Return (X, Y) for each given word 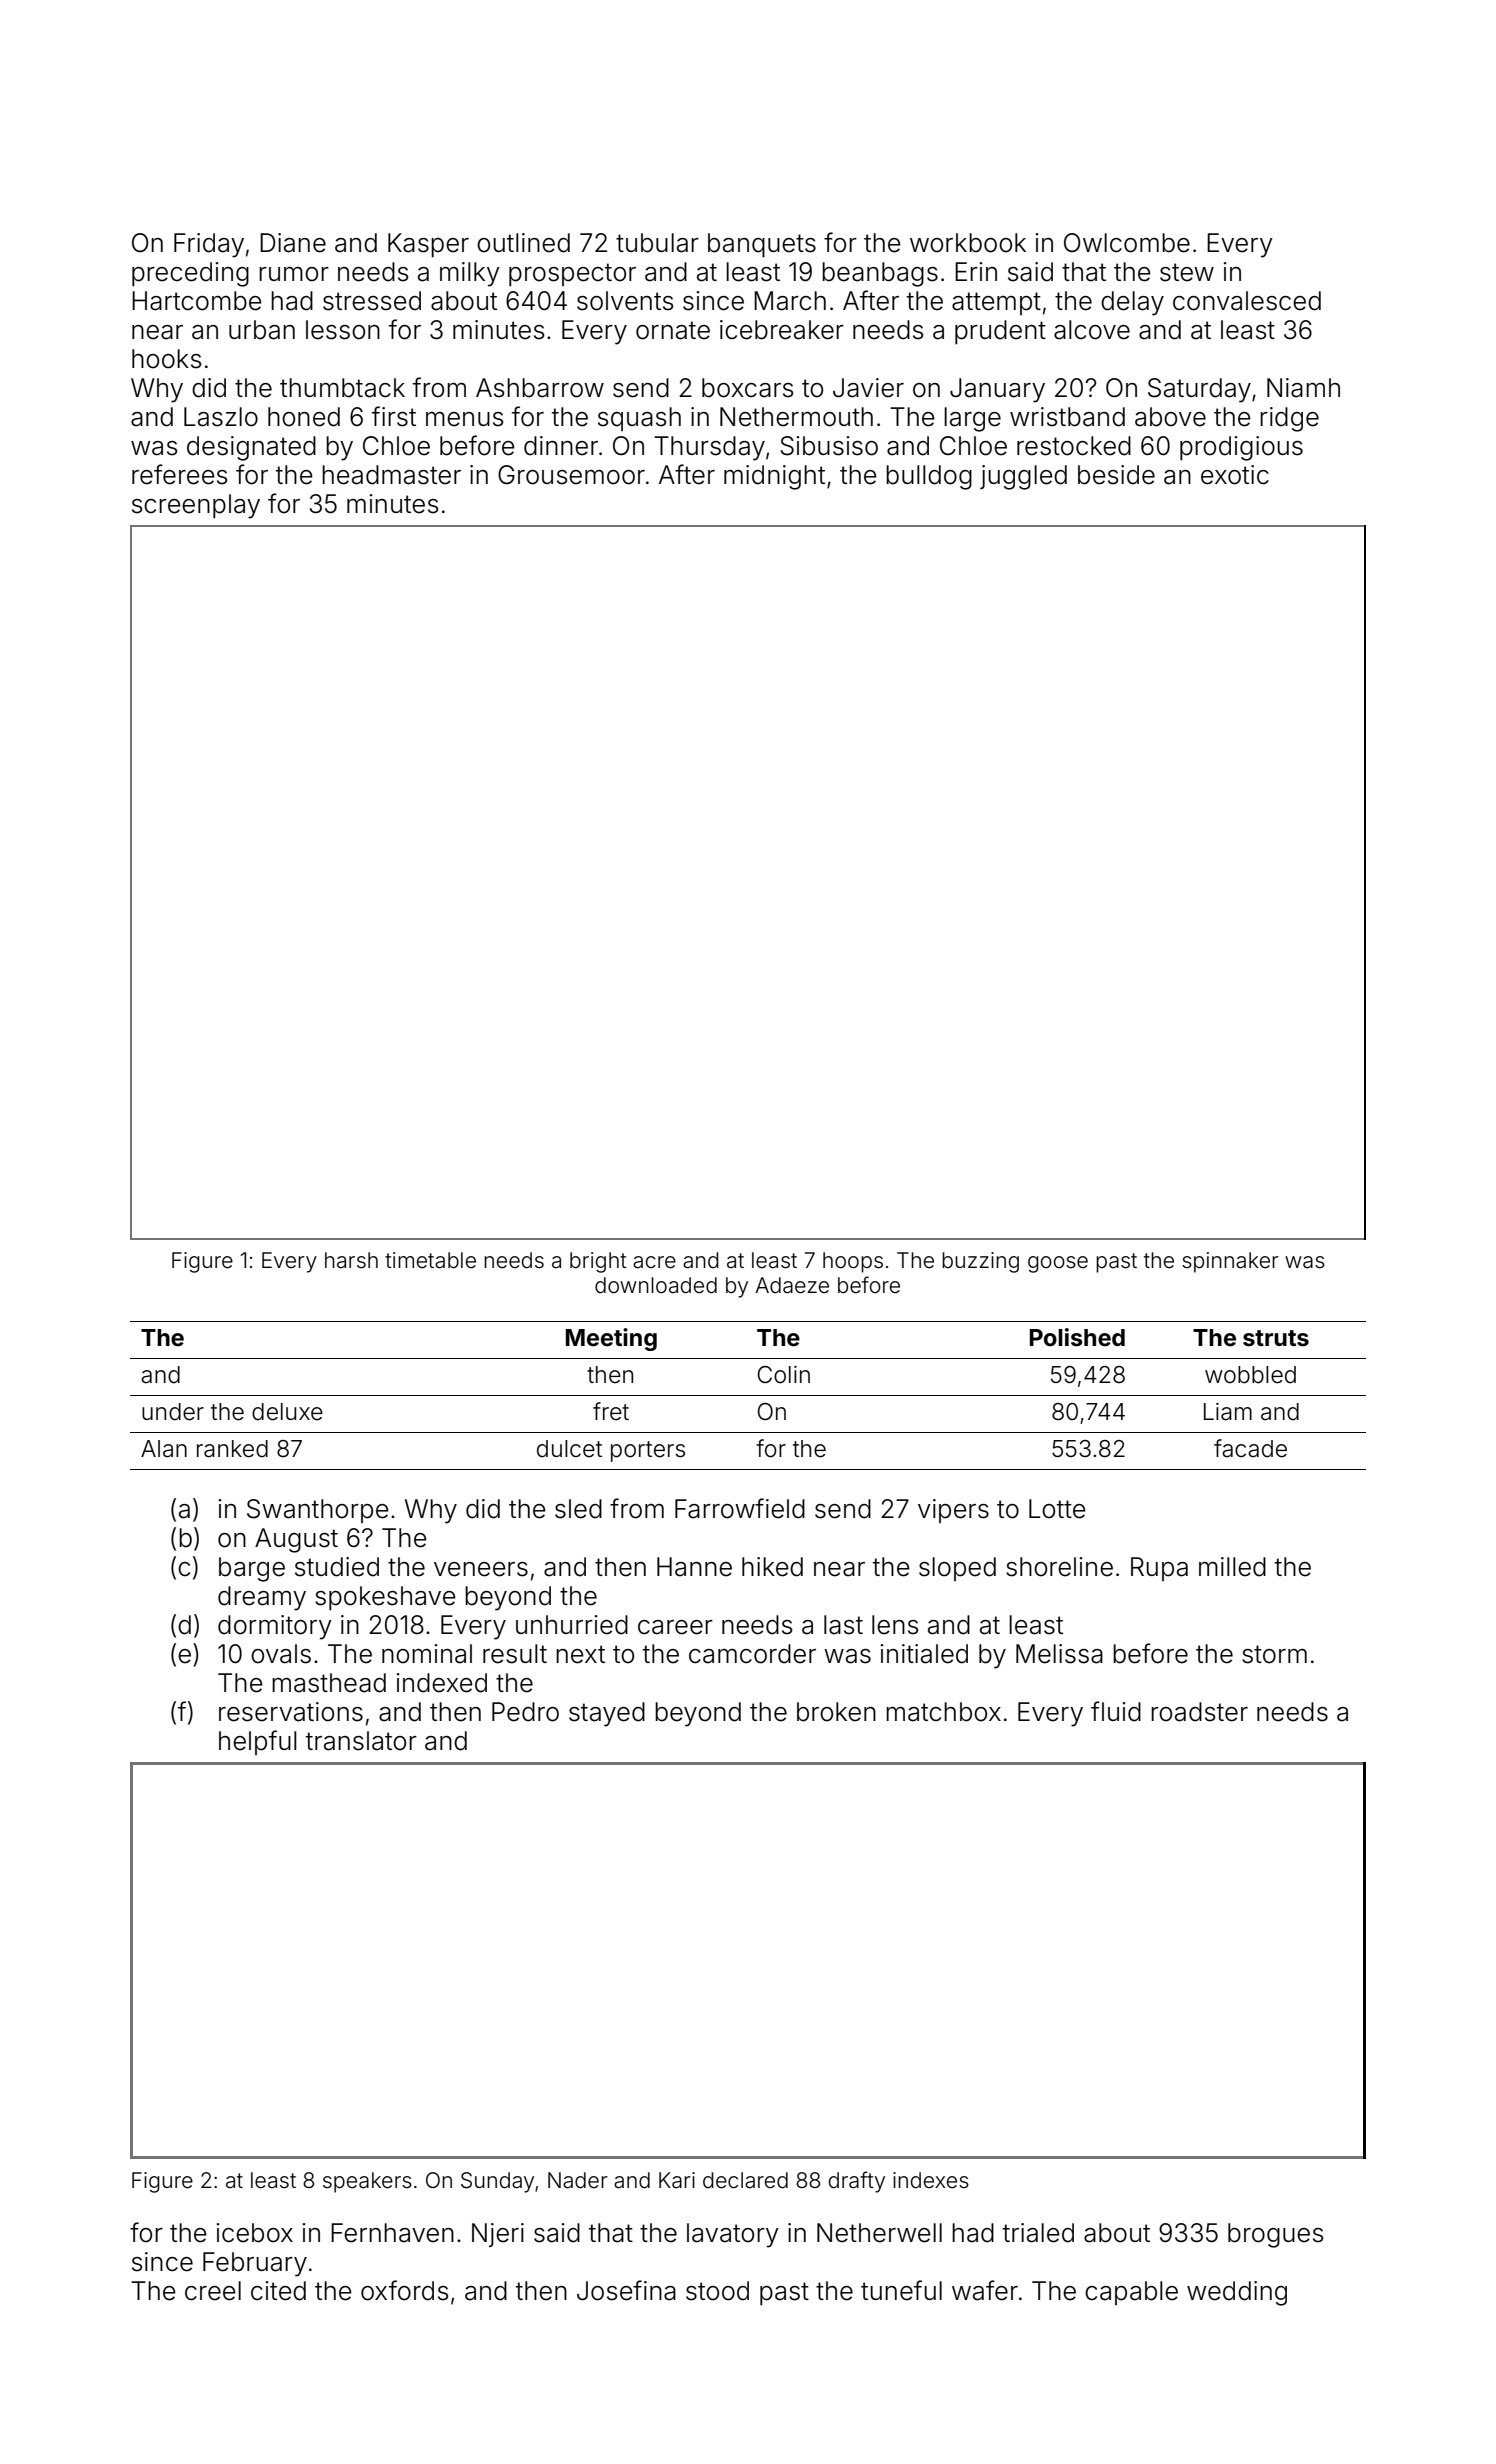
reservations (291, 1712)
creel (213, 2291)
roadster (1199, 1712)
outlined (523, 243)
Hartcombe (197, 301)
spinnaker (1230, 1262)
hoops (853, 1262)
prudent (1000, 332)
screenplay (196, 506)
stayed (607, 1714)
